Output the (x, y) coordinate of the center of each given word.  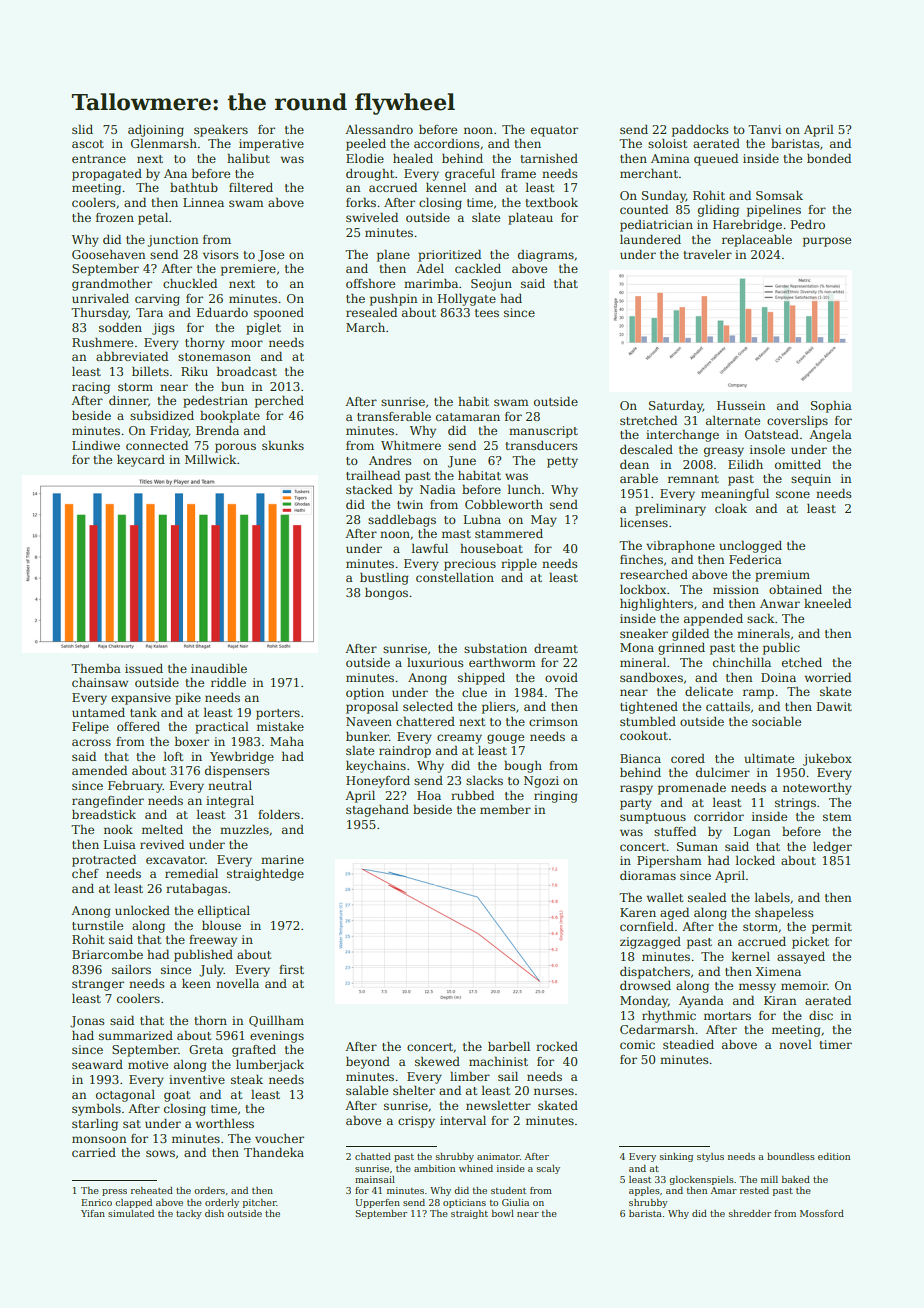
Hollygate (467, 300)
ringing (556, 797)
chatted (373, 1156)
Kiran (780, 1000)
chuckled (190, 283)
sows (160, 1153)
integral (230, 802)
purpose (827, 242)
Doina (778, 677)
